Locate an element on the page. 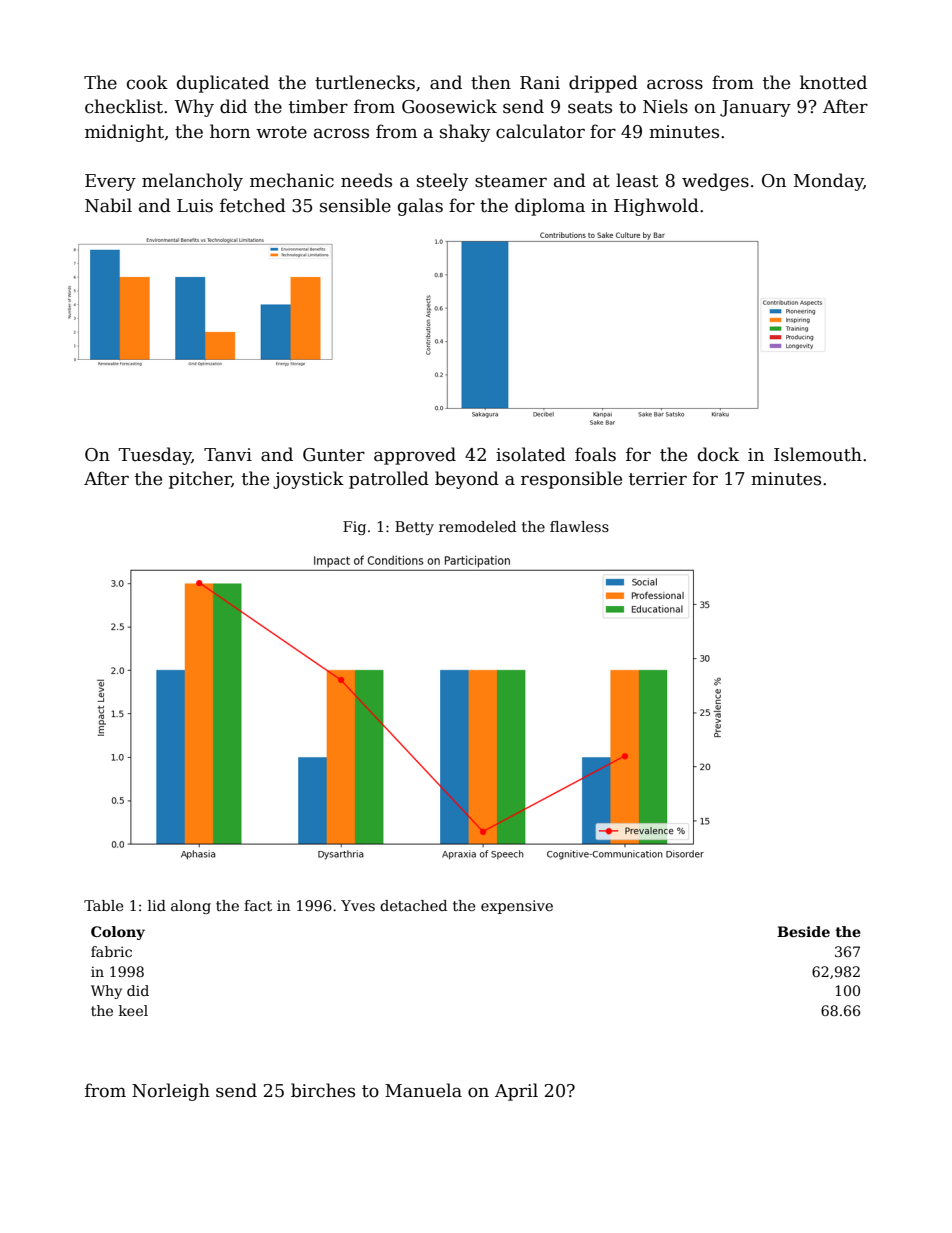 The image size is (952, 1233). Beside is located at coordinates (803, 931).
